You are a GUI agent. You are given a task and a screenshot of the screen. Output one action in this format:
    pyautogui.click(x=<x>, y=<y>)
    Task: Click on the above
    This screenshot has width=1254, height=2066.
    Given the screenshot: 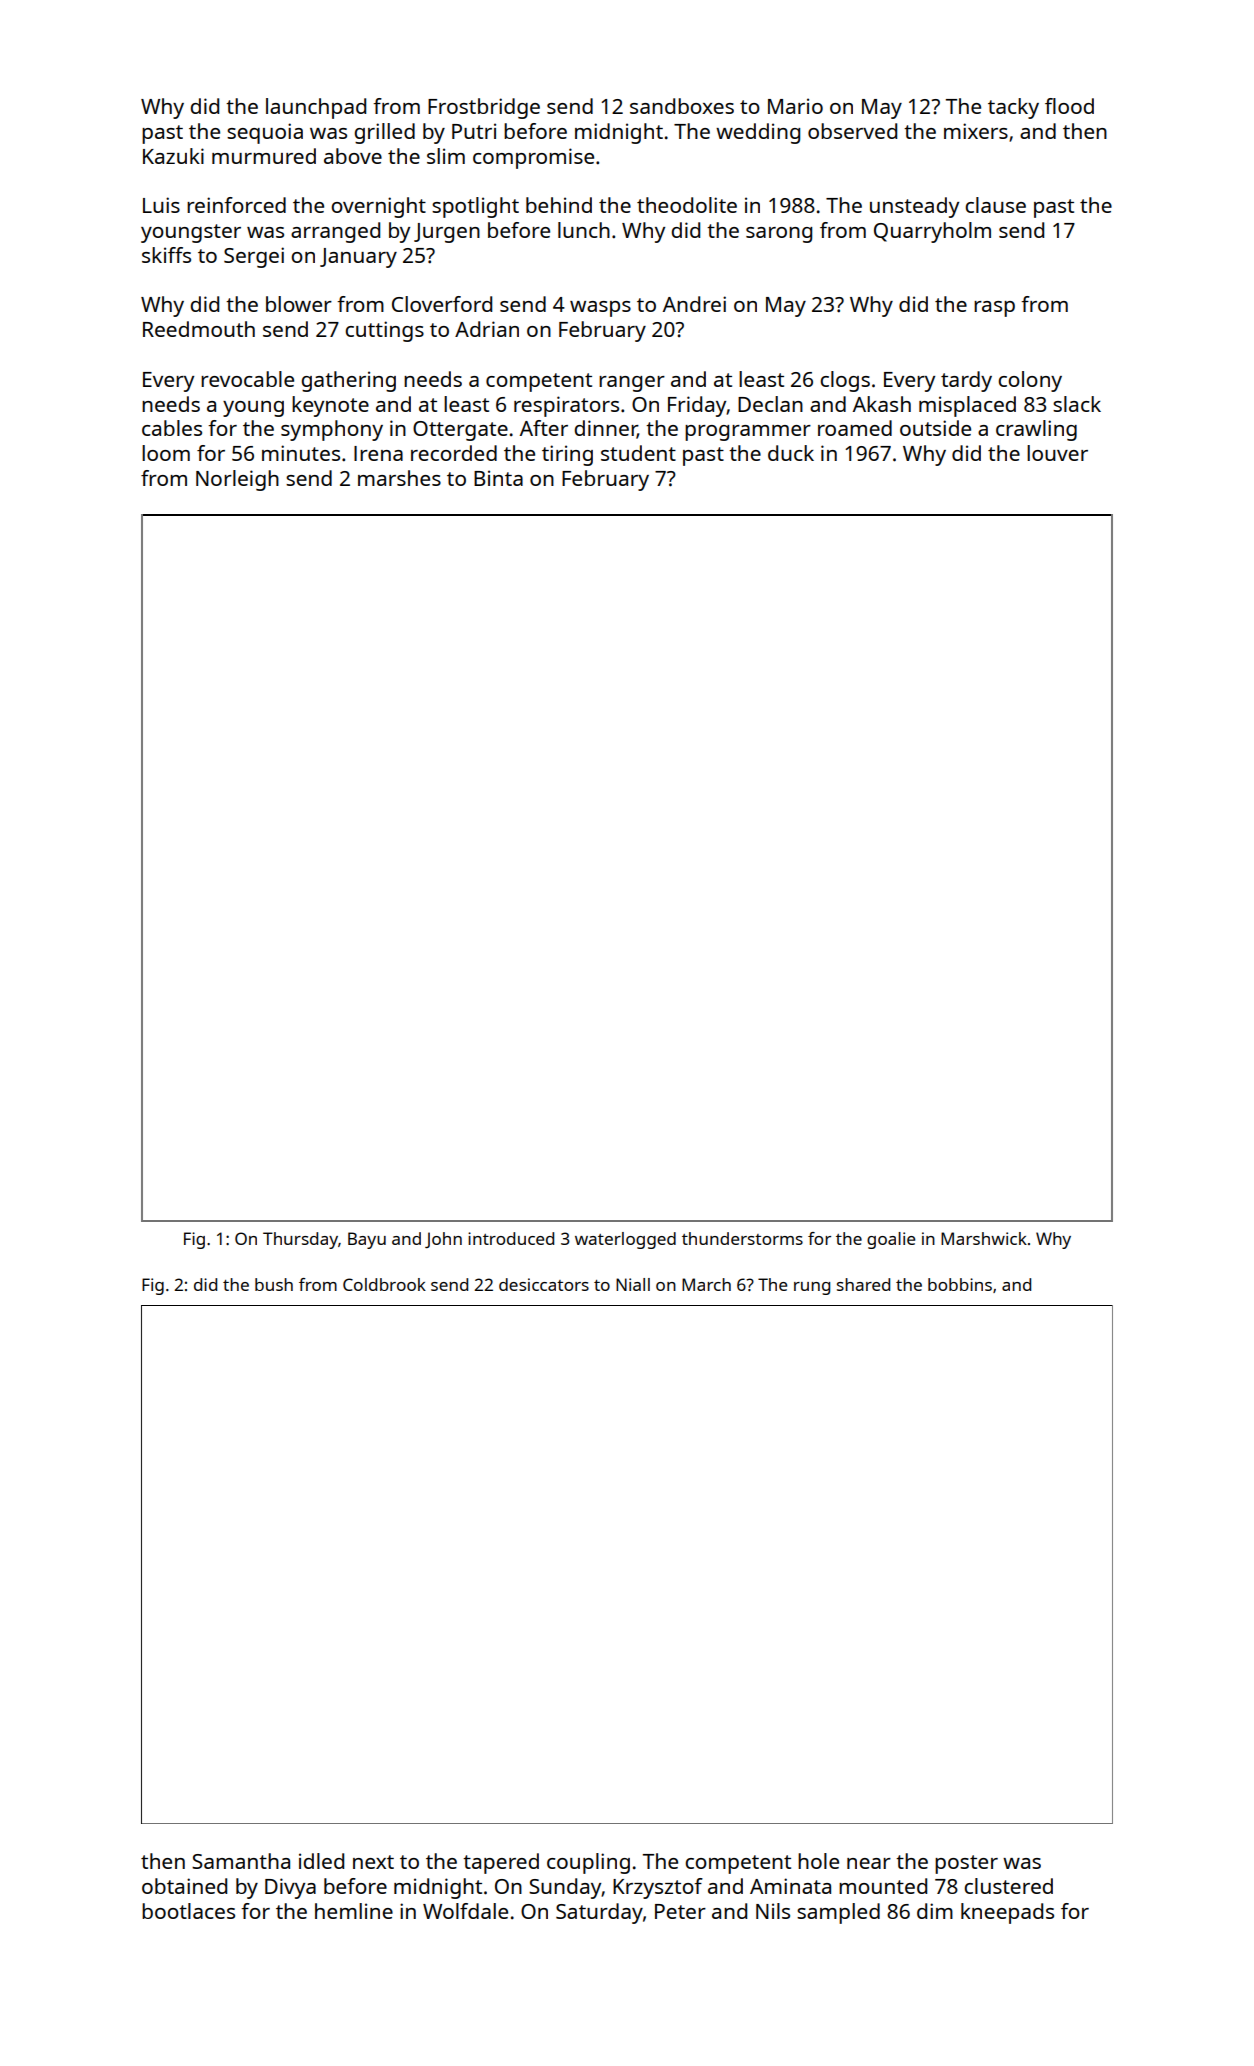 What is the action you would take?
    pyautogui.click(x=353, y=156)
